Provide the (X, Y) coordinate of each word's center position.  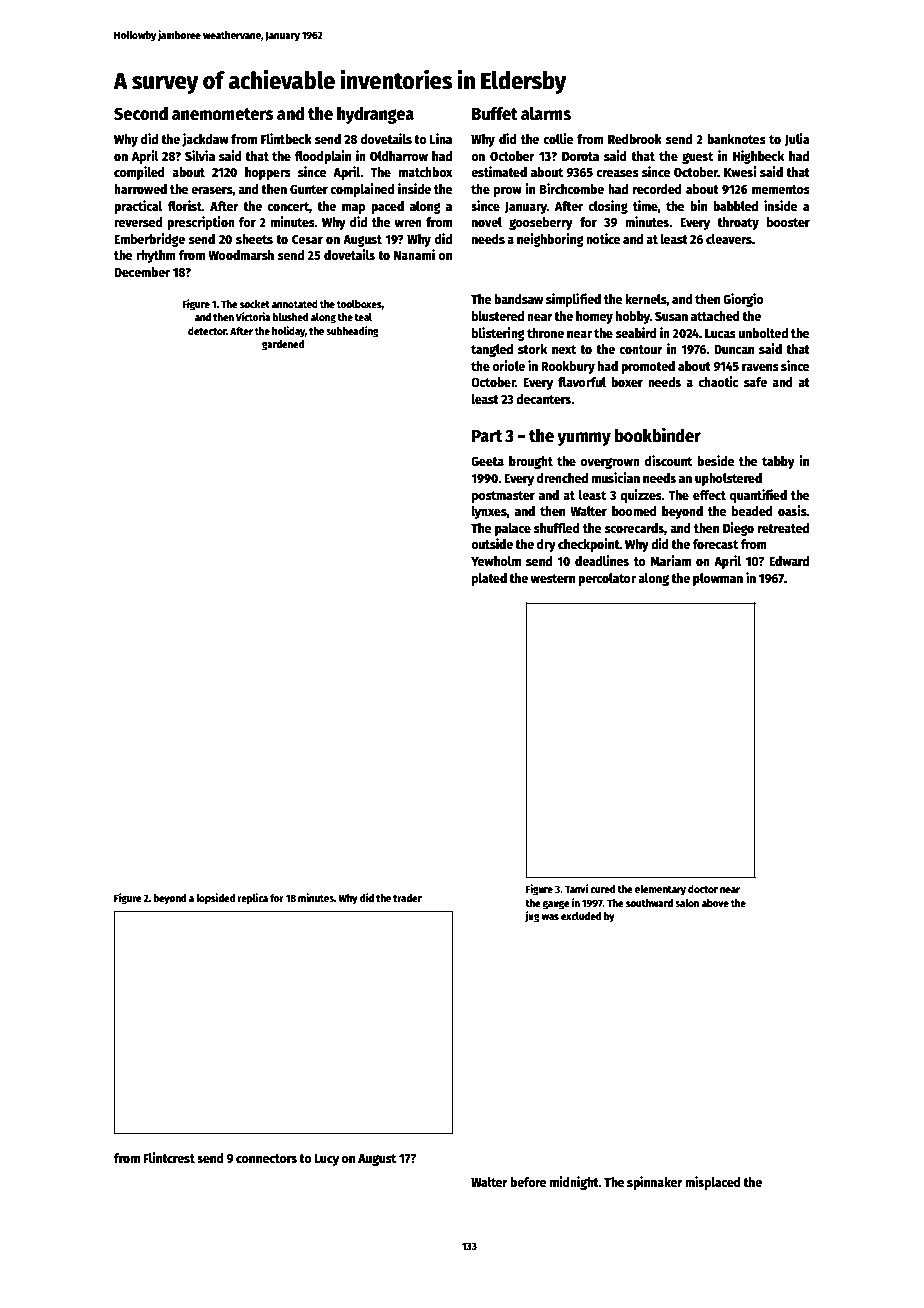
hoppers (268, 173)
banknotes (736, 139)
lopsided (215, 899)
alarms (546, 113)
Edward (789, 561)
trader (407, 898)
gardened (283, 345)
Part (487, 436)
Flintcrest (169, 1157)
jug (532, 917)
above (715, 903)
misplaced (713, 1183)
